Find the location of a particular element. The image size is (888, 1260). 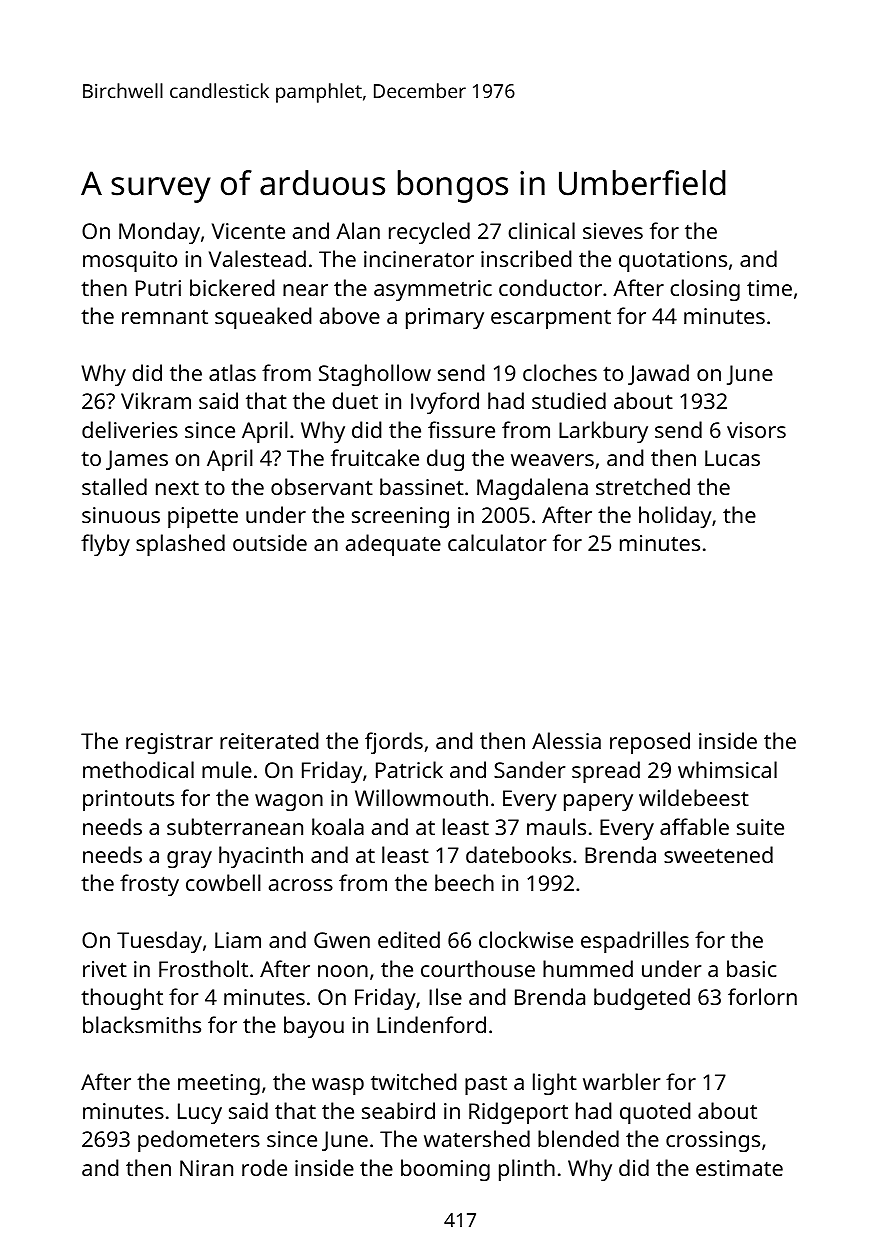

flyby is located at coordinates (105, 545).
